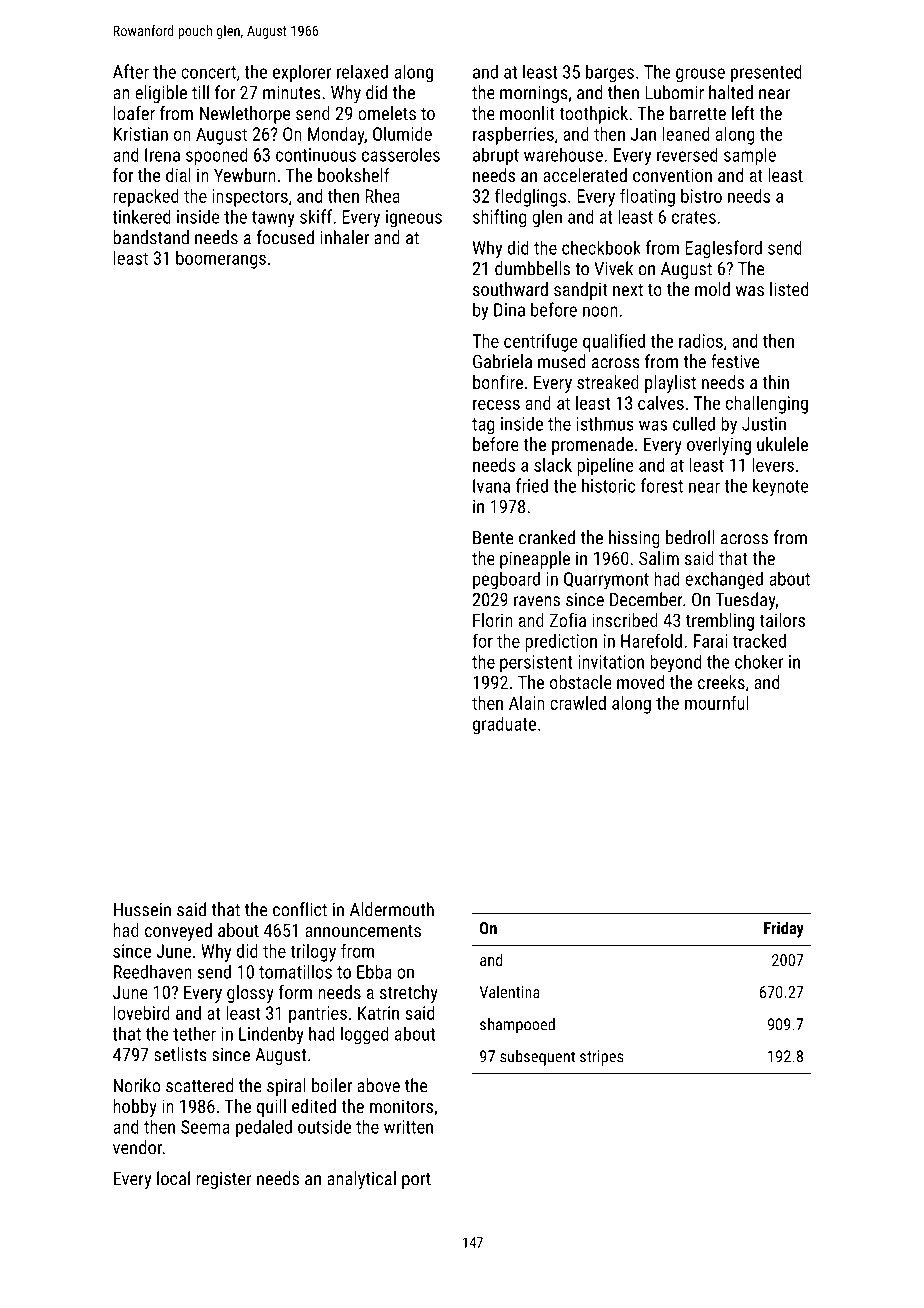 This screenshot has width=924, height=1308. Describe the element at coordinates (750, 156) in the screenshot. I see `sample` at that location.
